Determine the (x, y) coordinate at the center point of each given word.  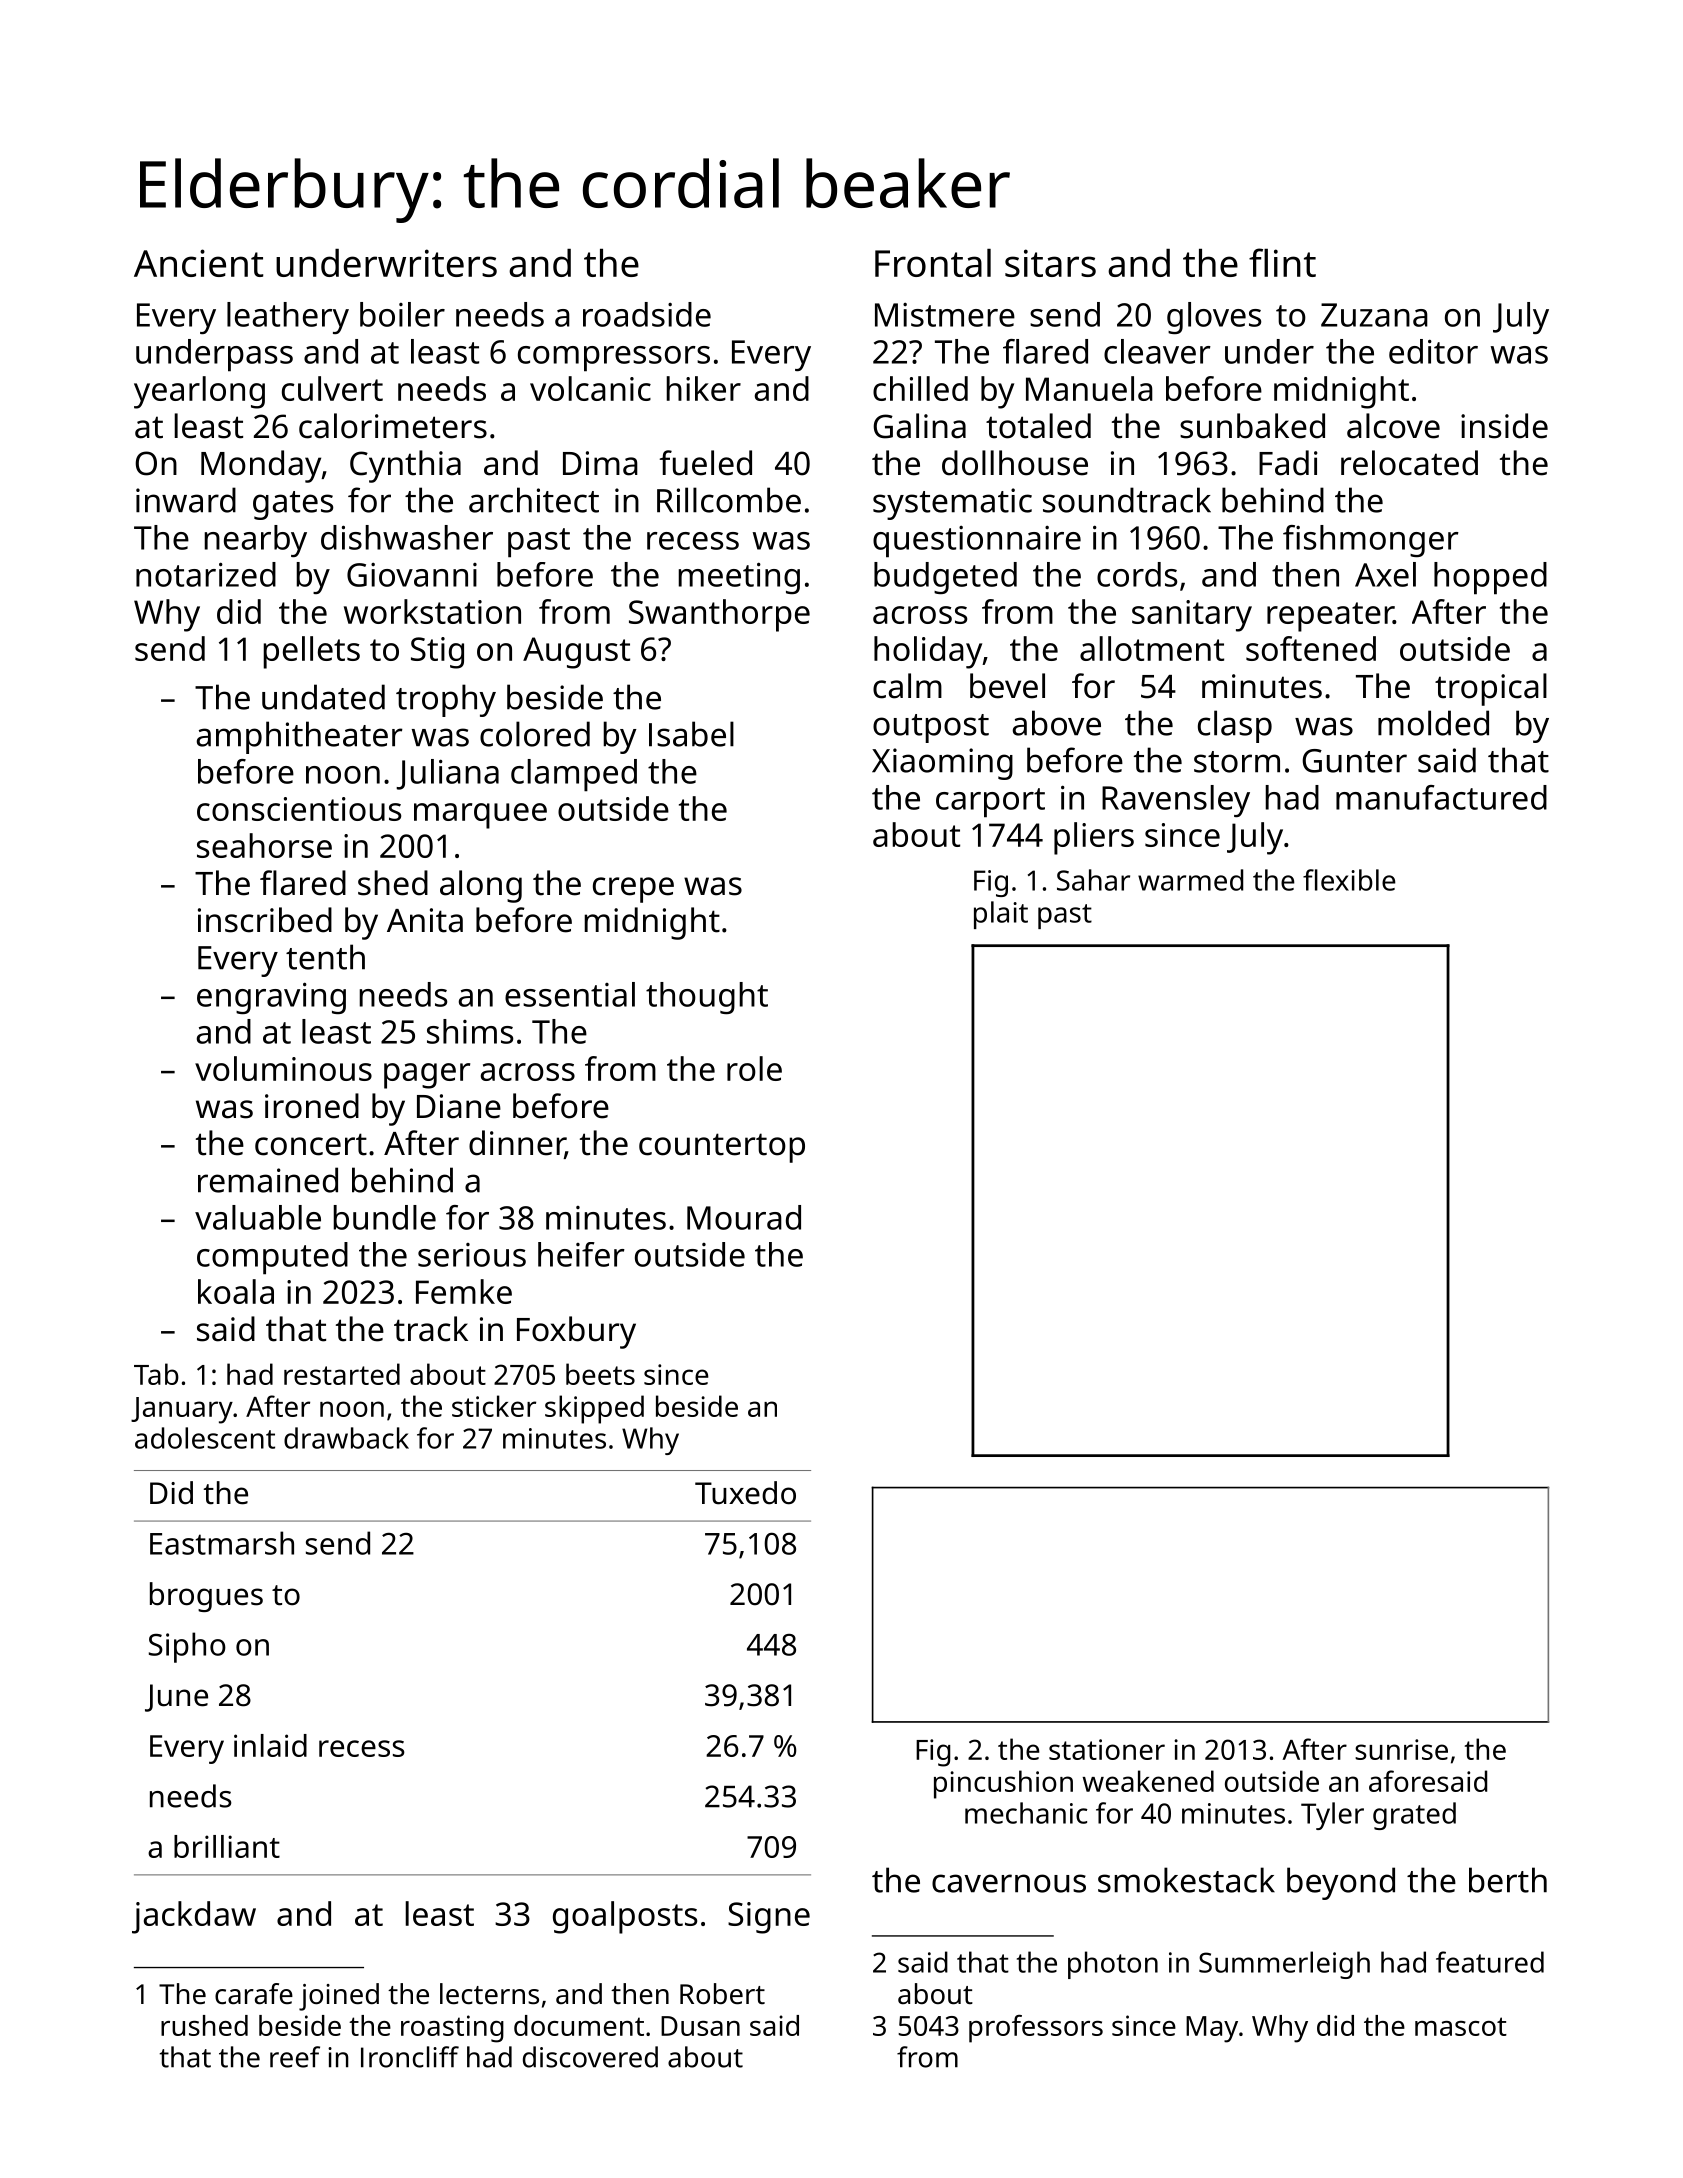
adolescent (205, 1438)
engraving (271, 998)
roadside (647, 314)
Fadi (1288, 463)
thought (707, 998)
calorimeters (393, 426)
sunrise (1401, 1749)
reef (295, 2057)
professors (1036, 2029)
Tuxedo (745, 1493)
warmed (1190, 880)
